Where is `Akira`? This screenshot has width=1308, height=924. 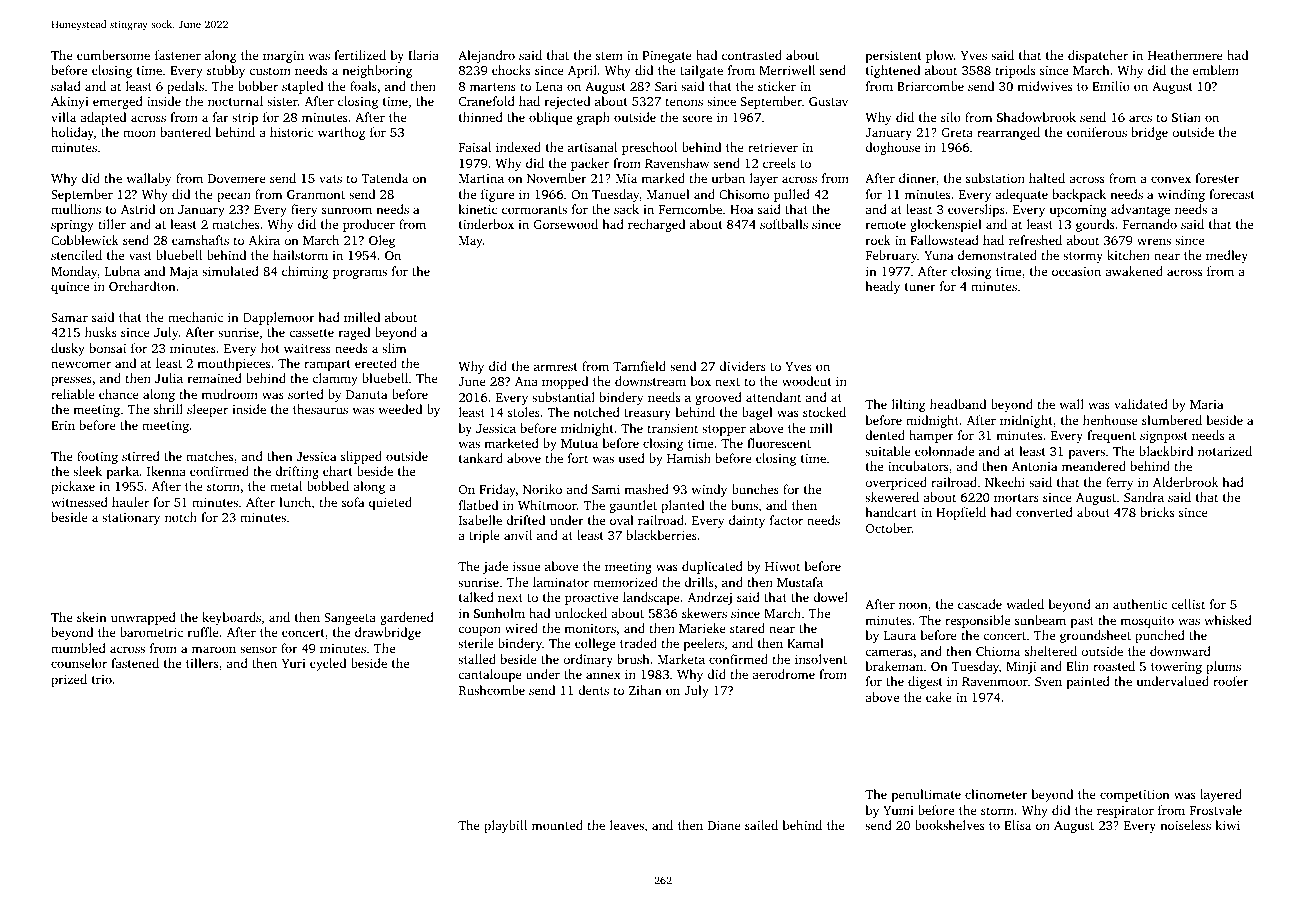 Akira is located at coordinates (264, 240).
